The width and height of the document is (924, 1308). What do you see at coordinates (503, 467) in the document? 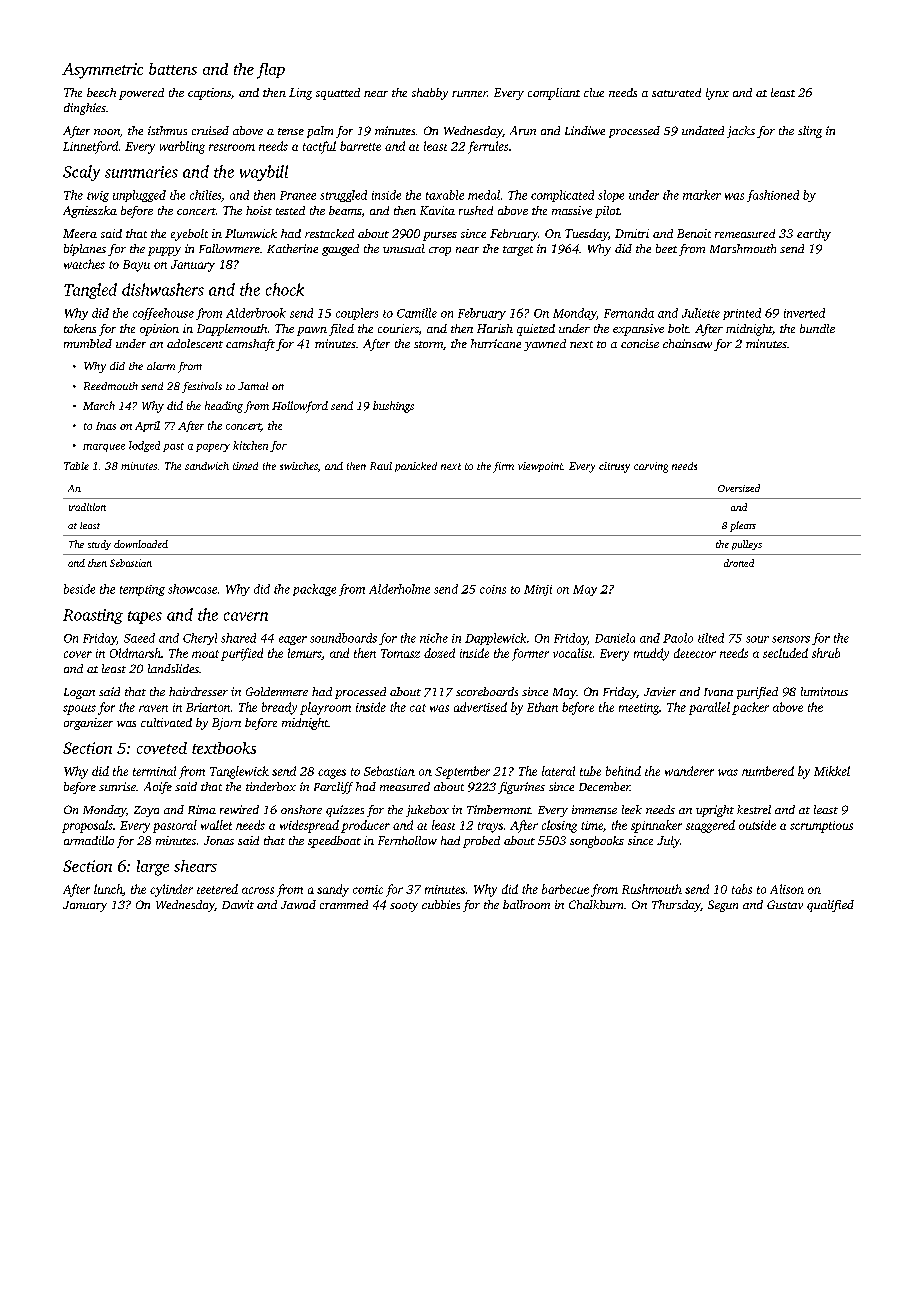
I see `firm` at bounding box center [503, 467].
